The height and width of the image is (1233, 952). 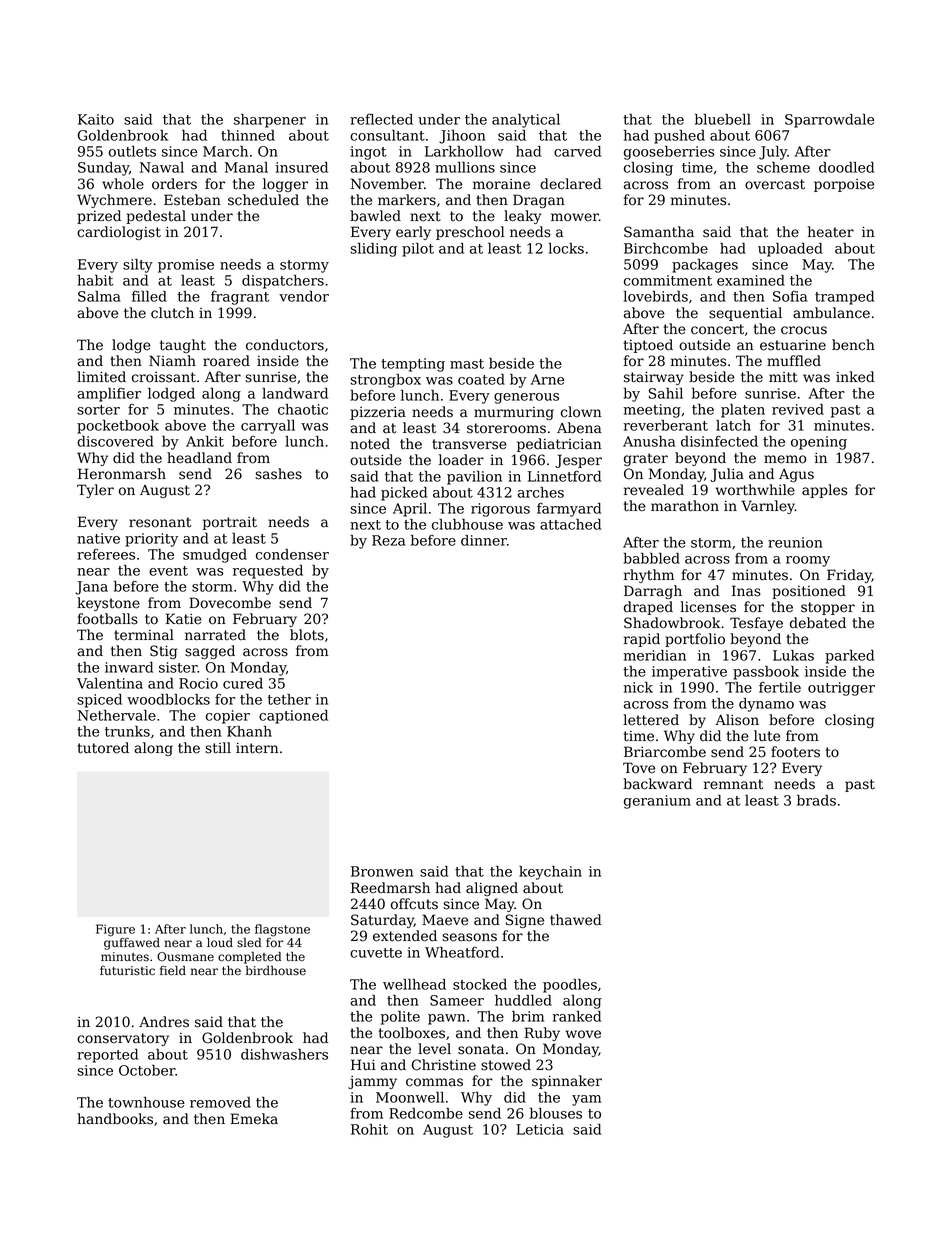 What do you see at coordinates (638, 687) in the image?
I see `nick` at bounding box center [638, 687].
